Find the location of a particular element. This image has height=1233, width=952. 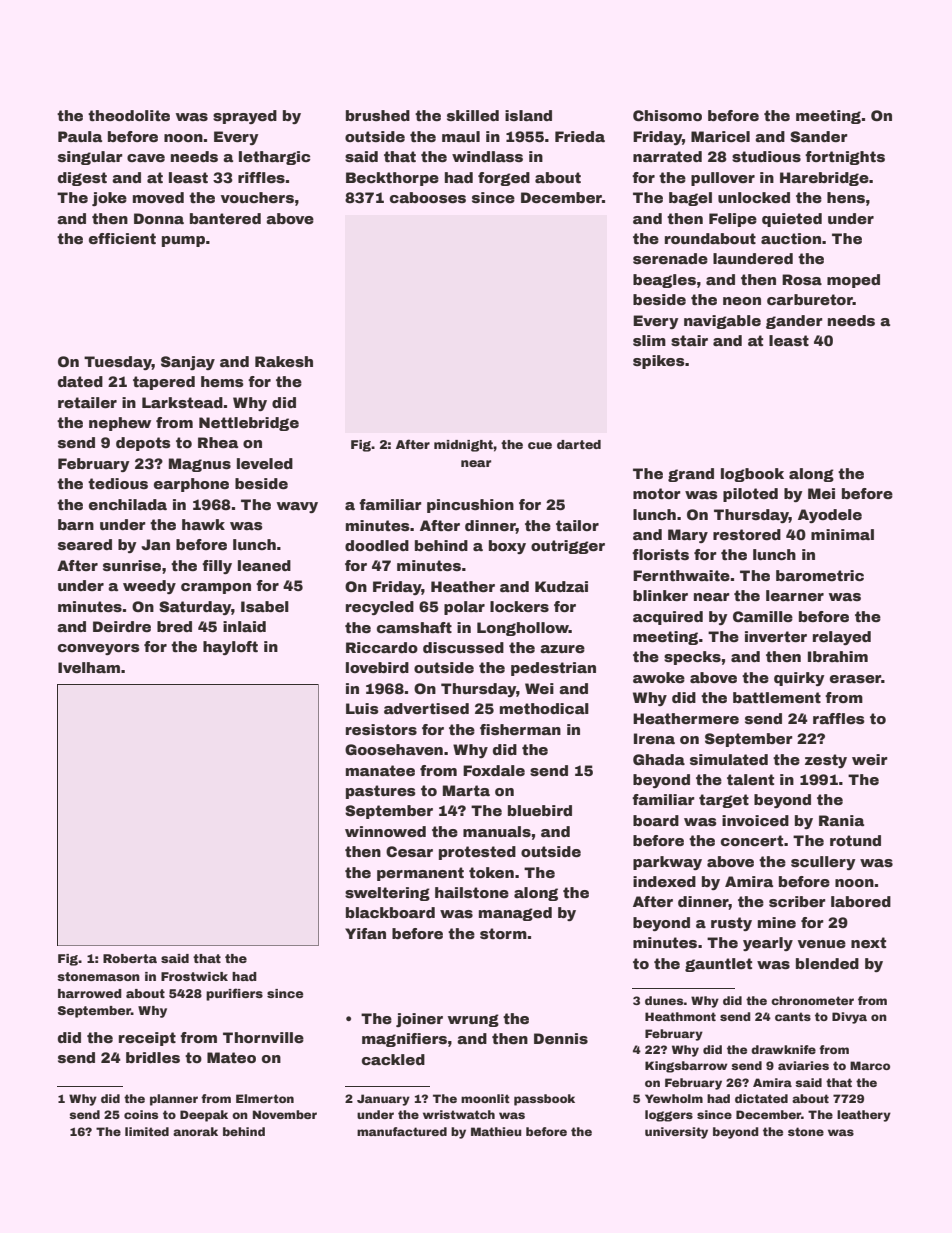

manatee is located at coordinates (380, 770).
